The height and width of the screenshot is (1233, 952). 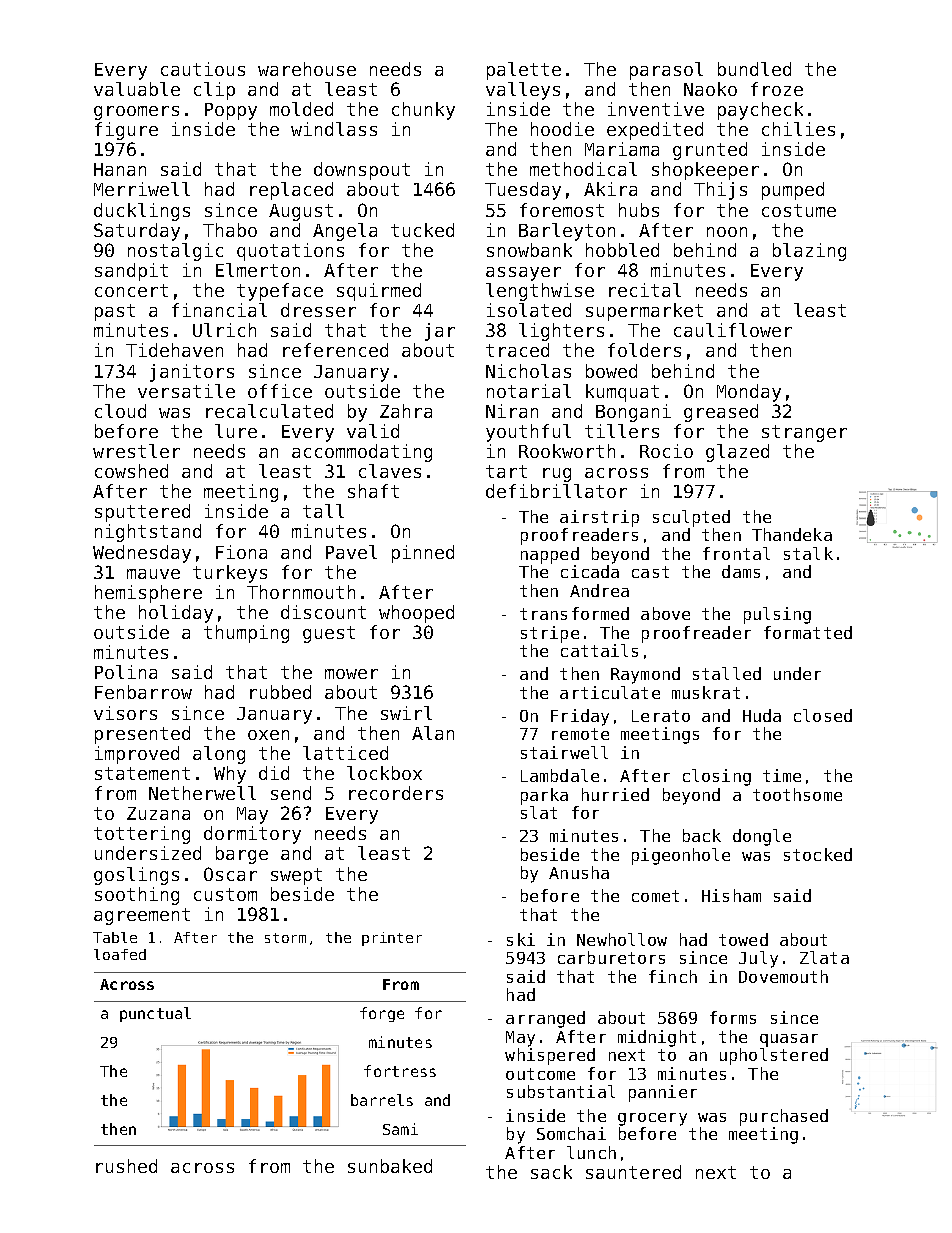 I want to click on cautious, so click(x=203, y=69).
